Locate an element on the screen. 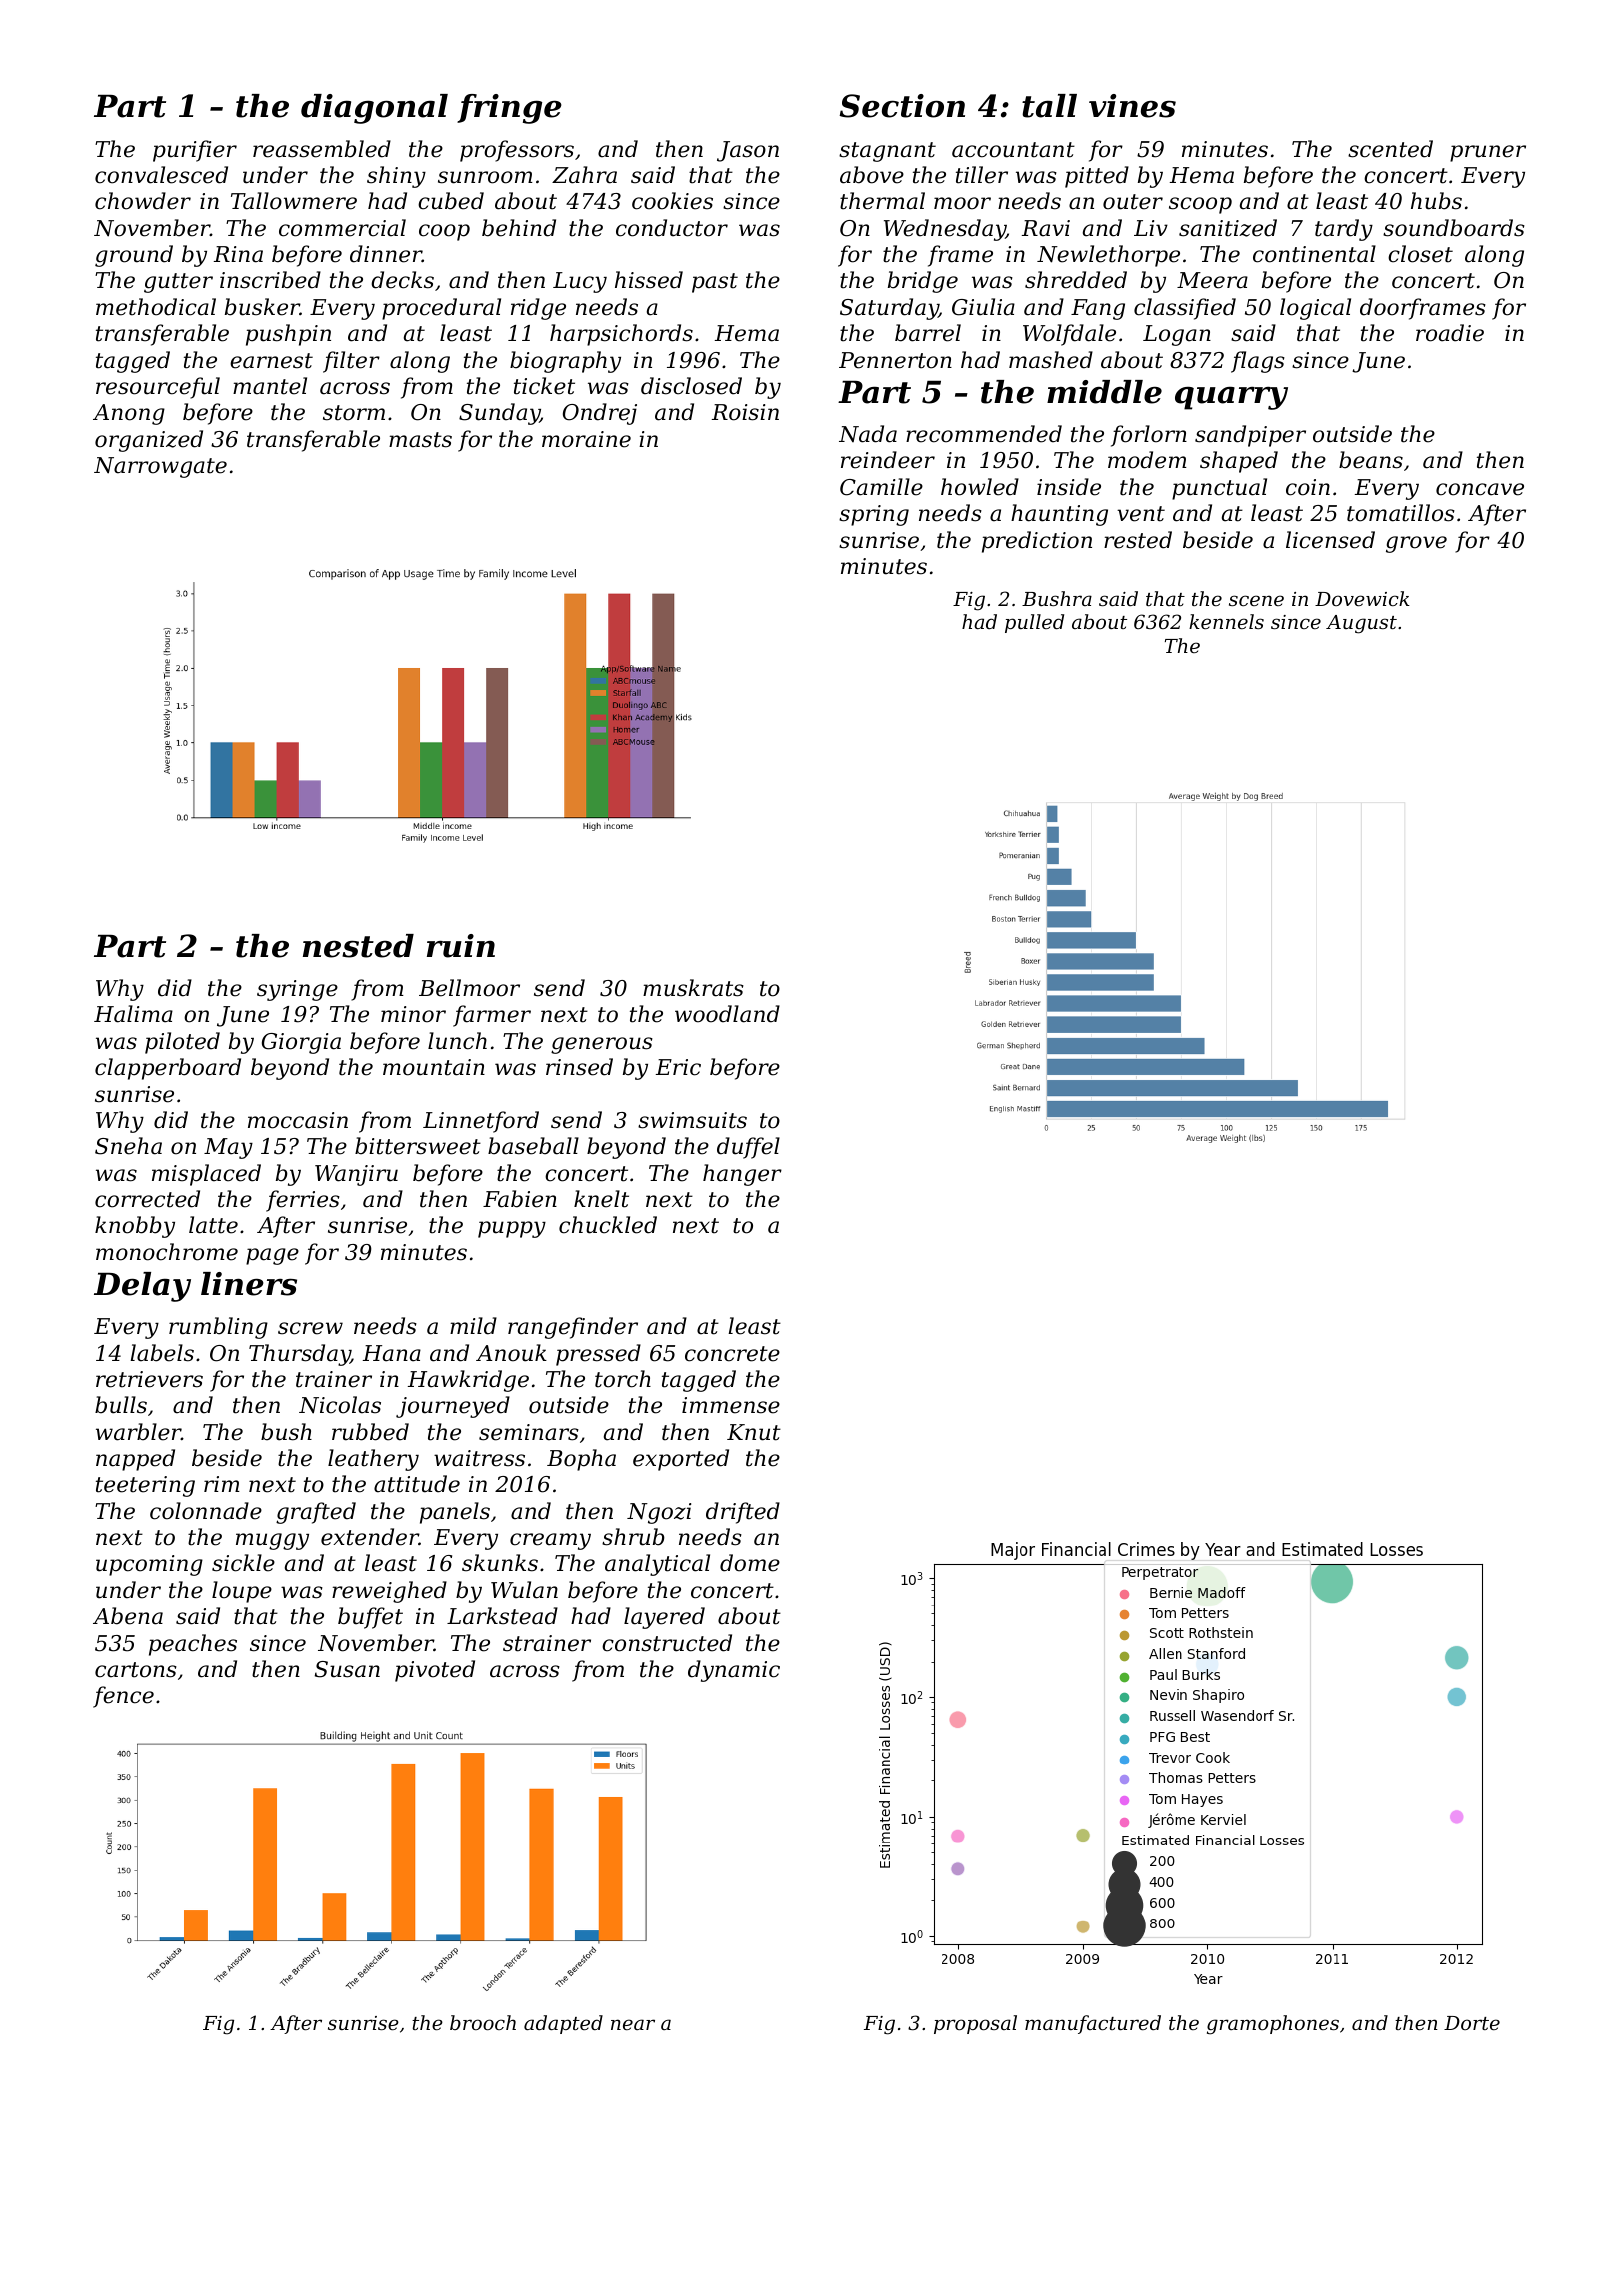  Sneha is located at coordinates (128, 1146).
